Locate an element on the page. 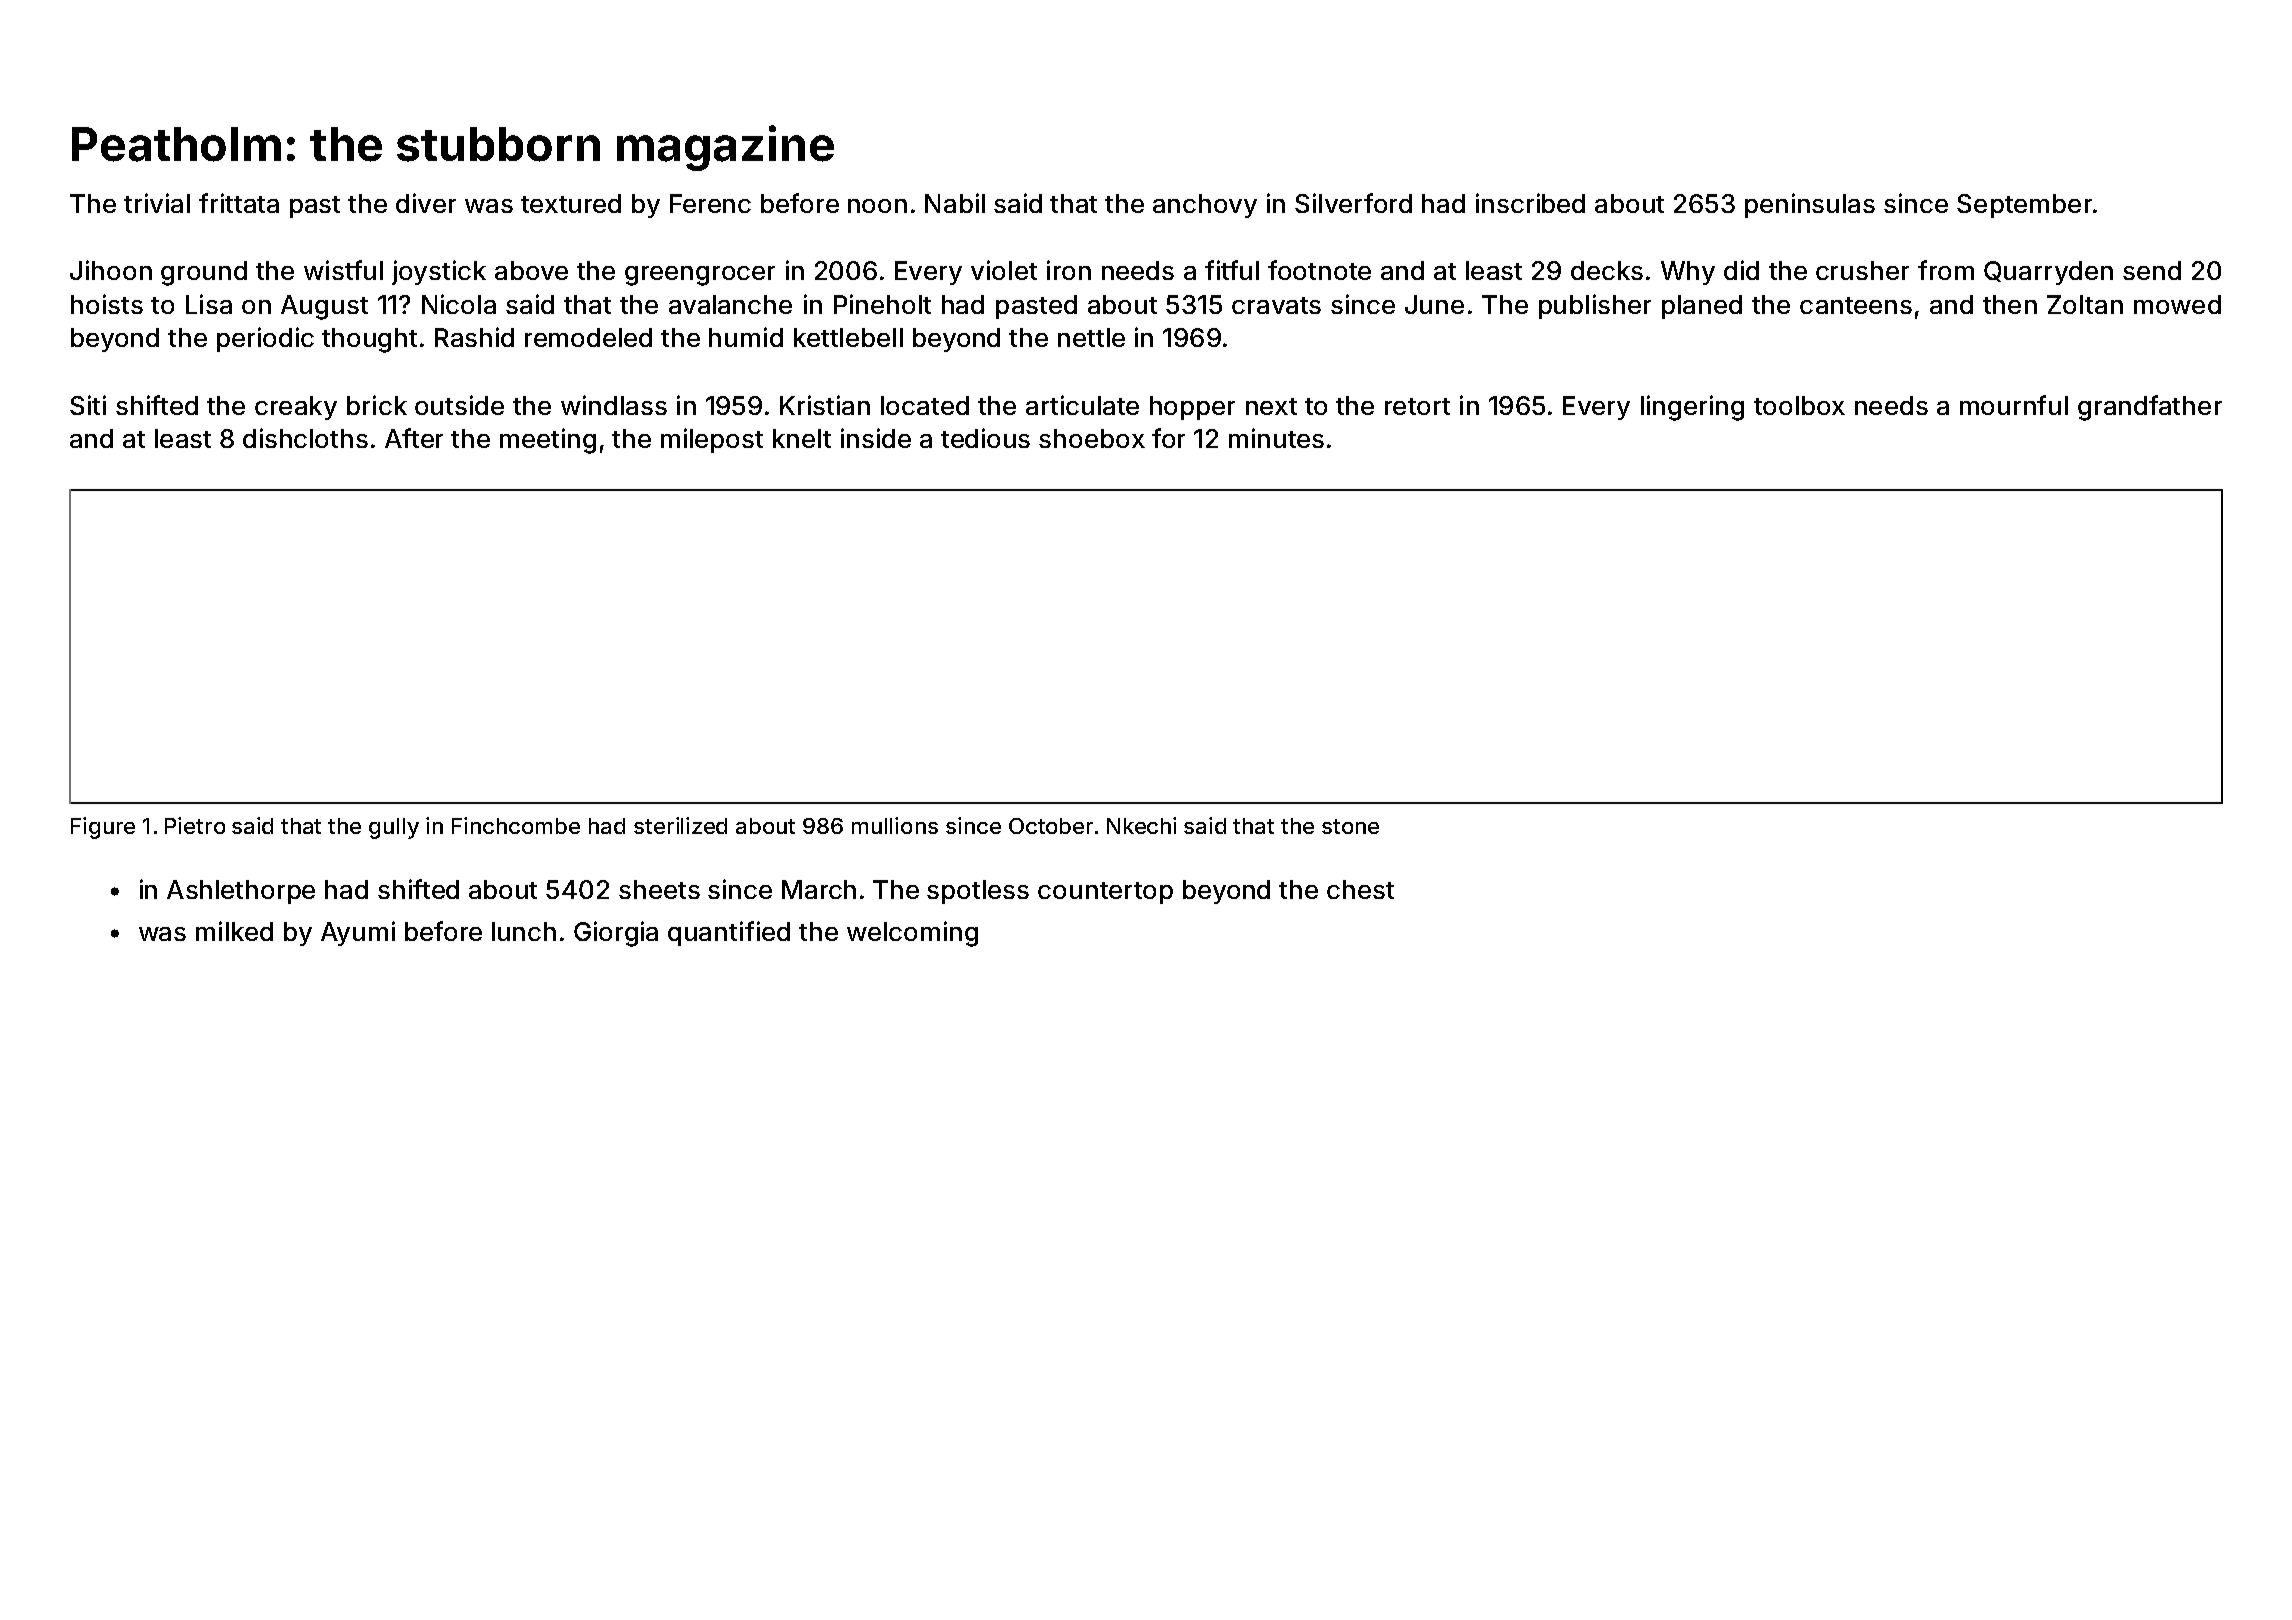 Image resolution: width=2292 pixels, height=1620 pixels. Nkechi is located at coordinates (1141, 825).
